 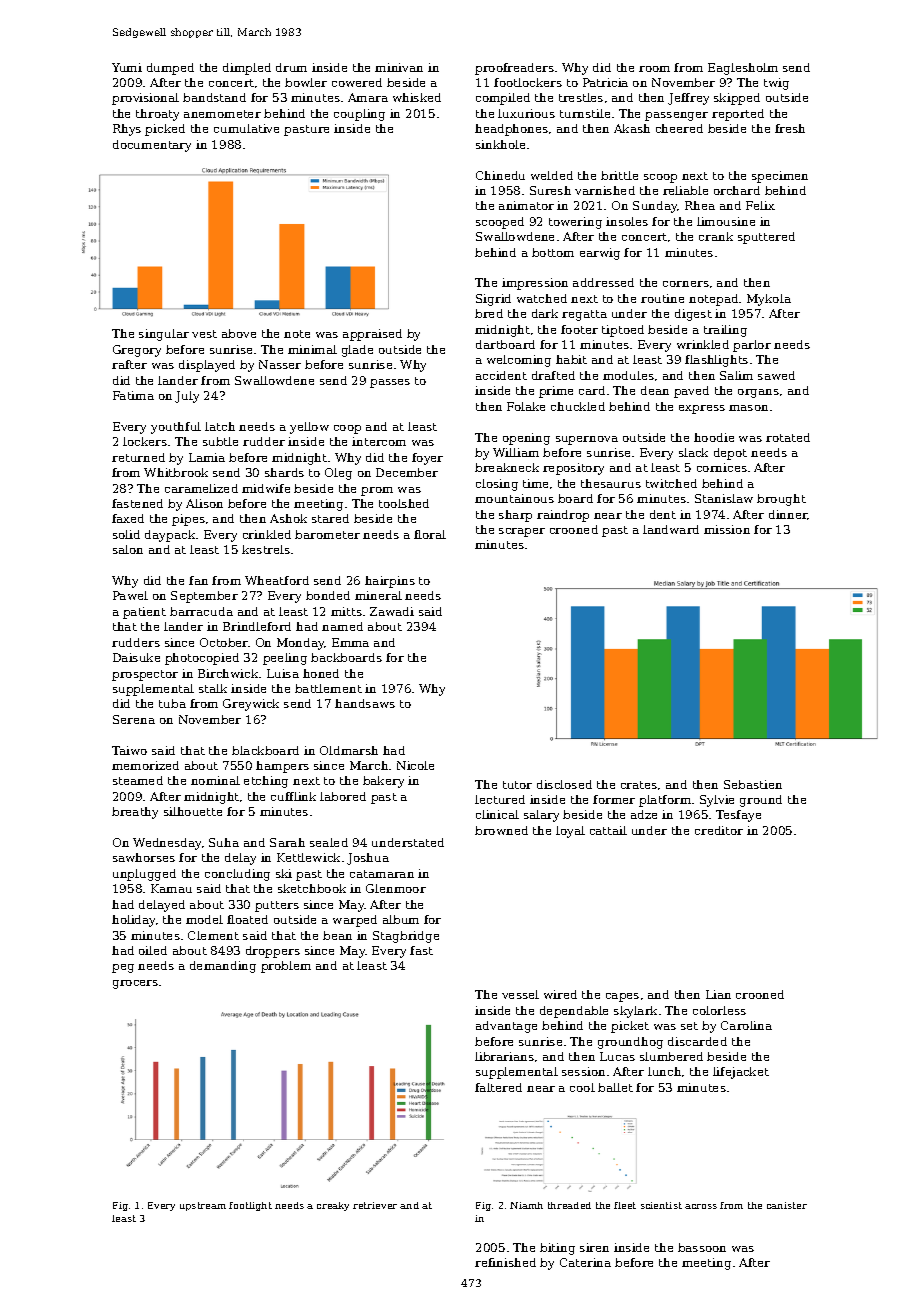 What do you see at coordinates (702, 1247) in the screenshot?
I see `bassoon` at bounding box center [702, 1247].
